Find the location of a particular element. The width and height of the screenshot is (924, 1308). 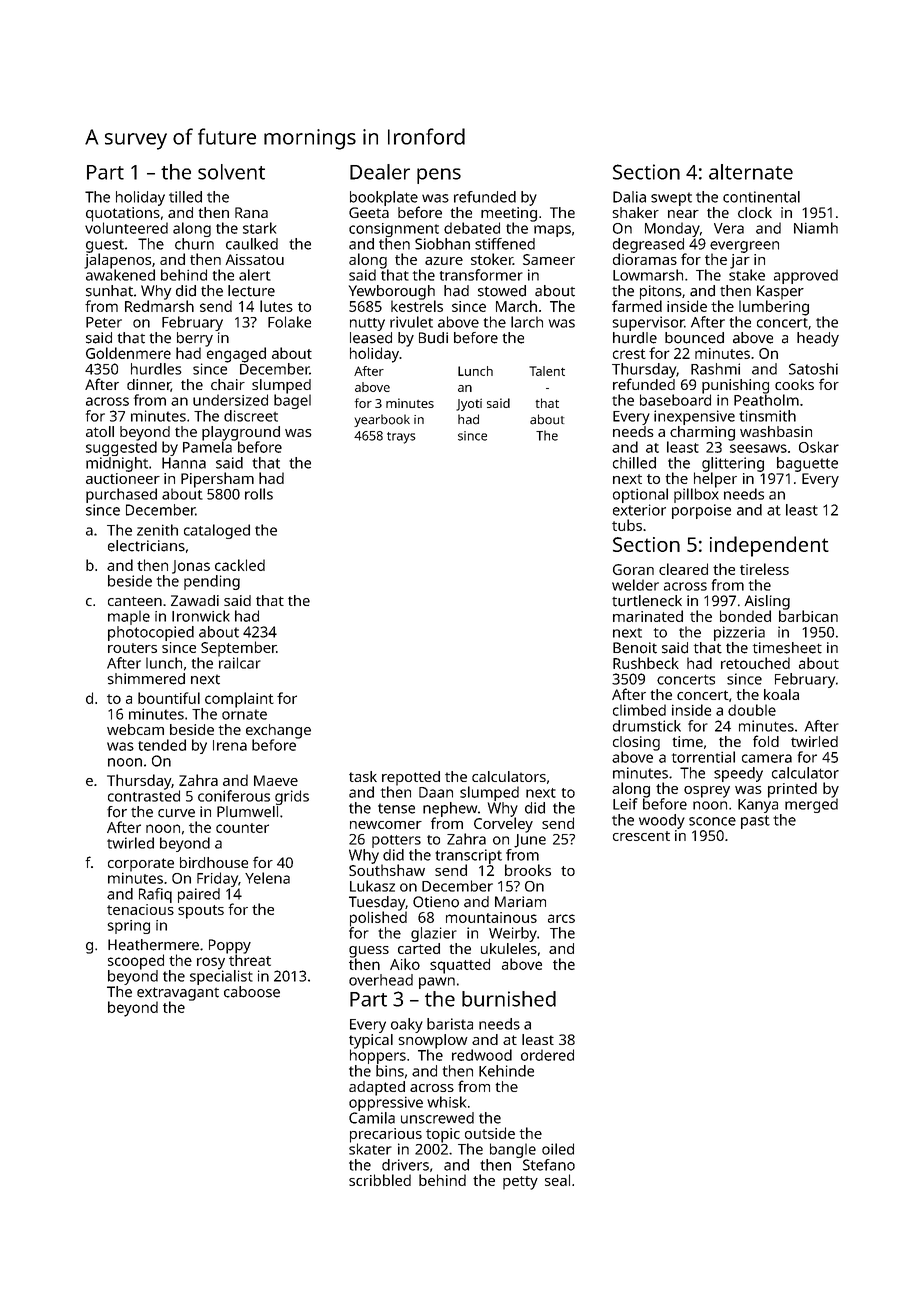

Budi is located at coordinates (433, 338).
